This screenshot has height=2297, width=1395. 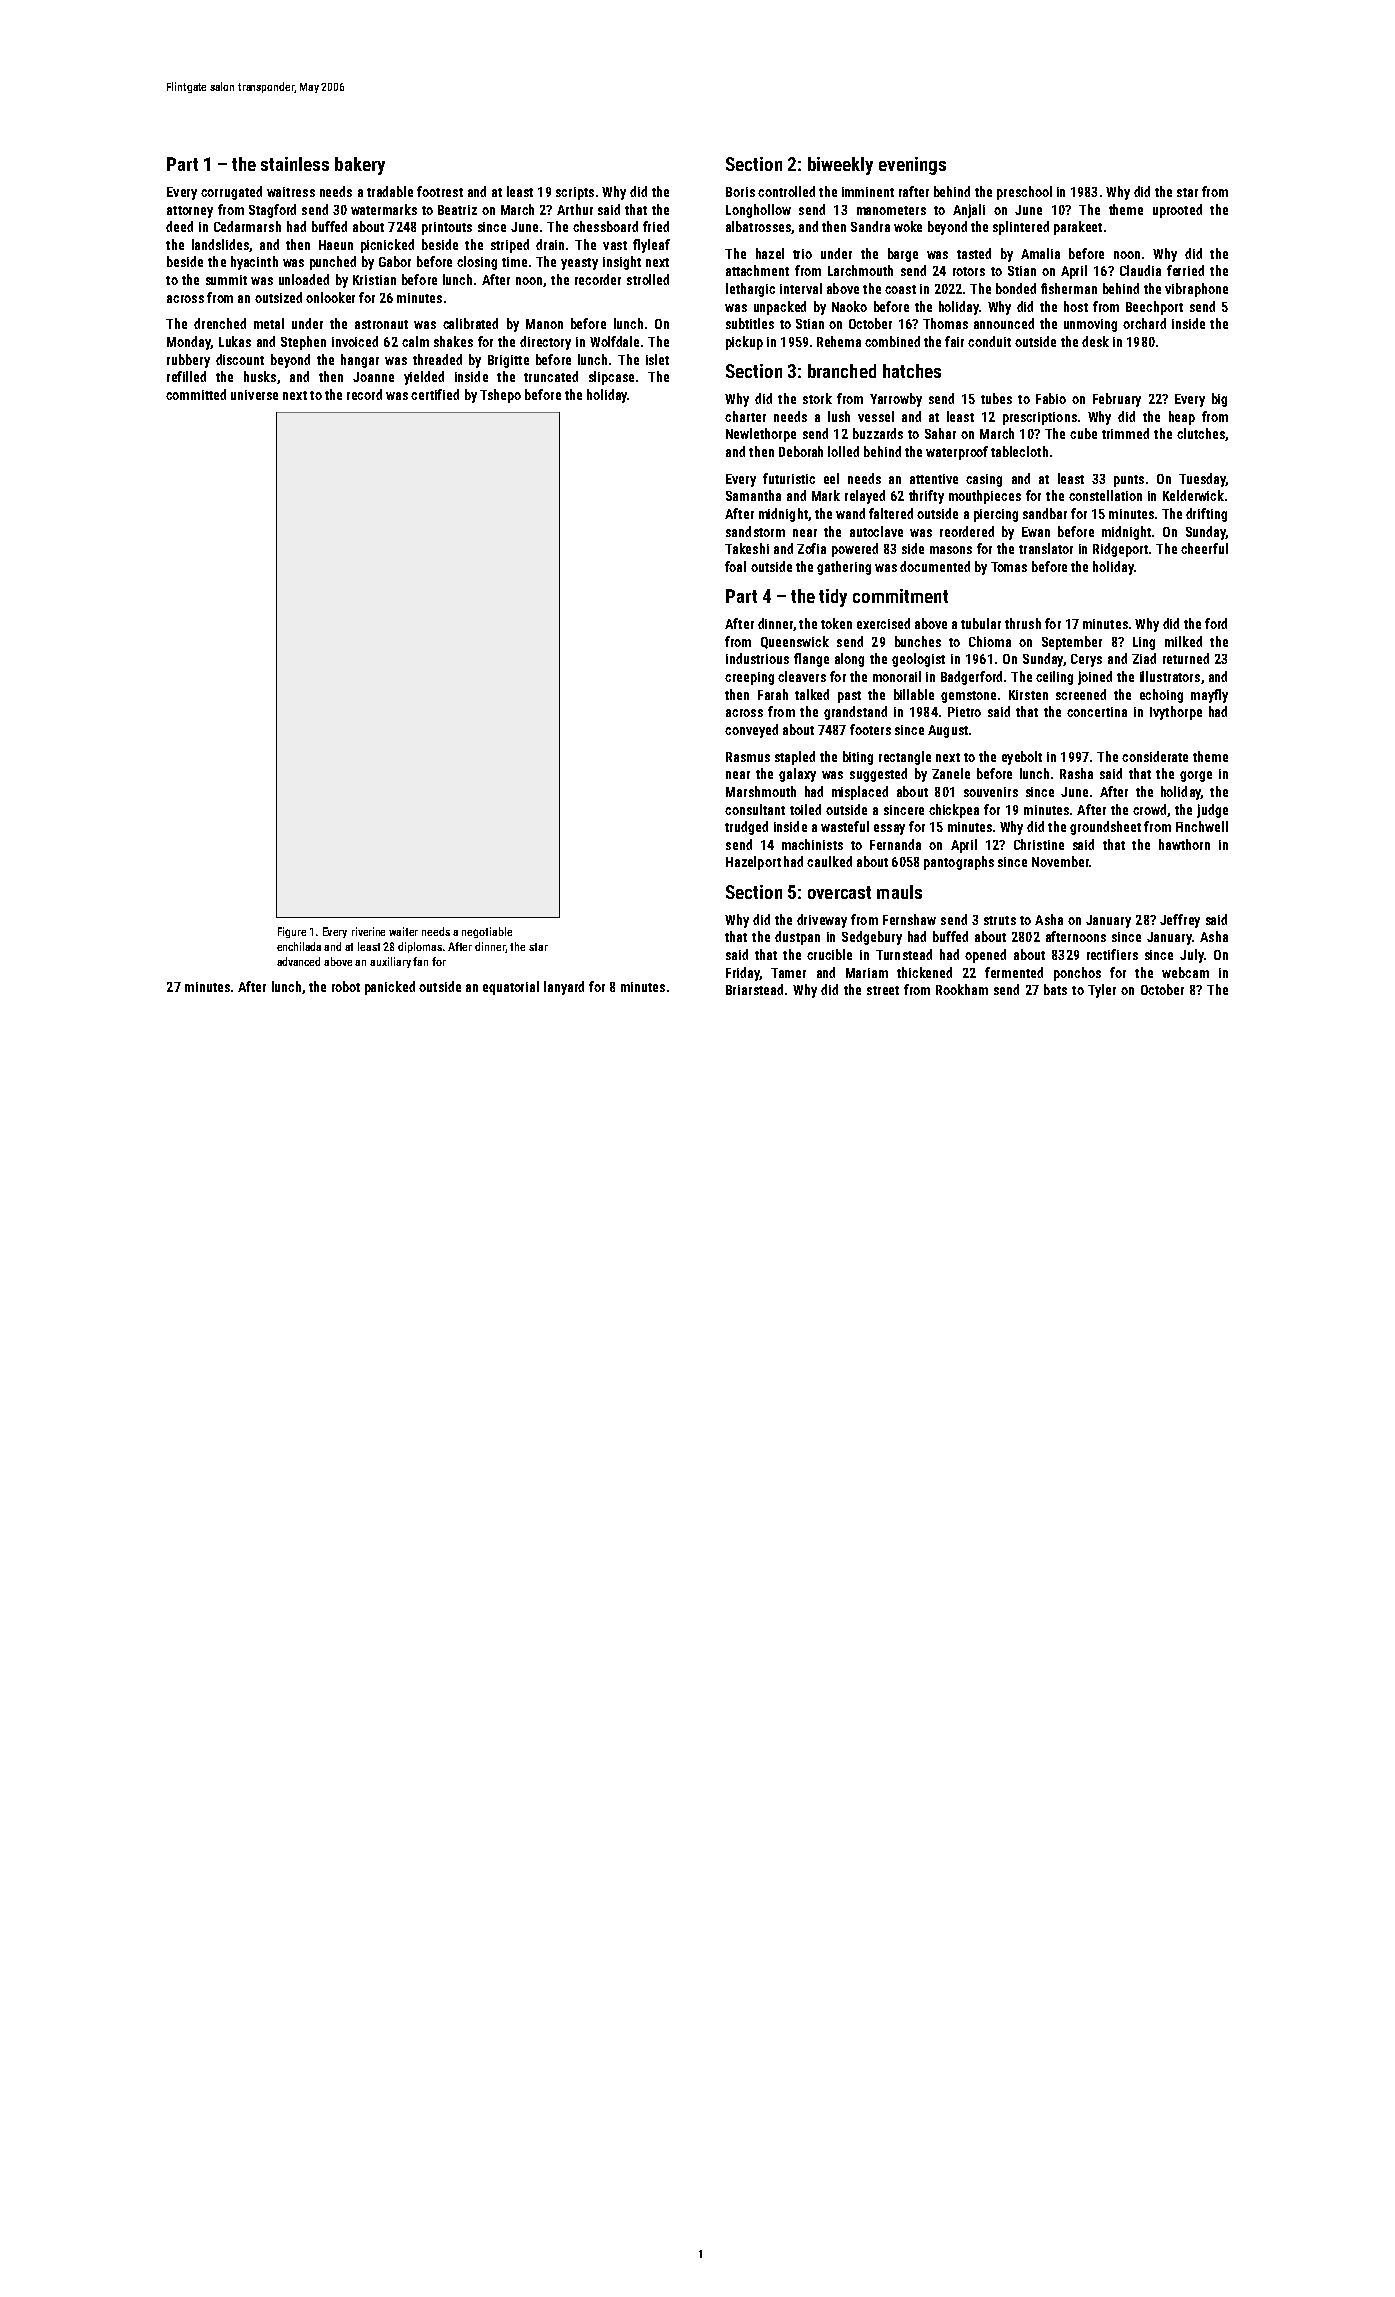 I want to click on Queenswick, so click(x=795, y=642).
